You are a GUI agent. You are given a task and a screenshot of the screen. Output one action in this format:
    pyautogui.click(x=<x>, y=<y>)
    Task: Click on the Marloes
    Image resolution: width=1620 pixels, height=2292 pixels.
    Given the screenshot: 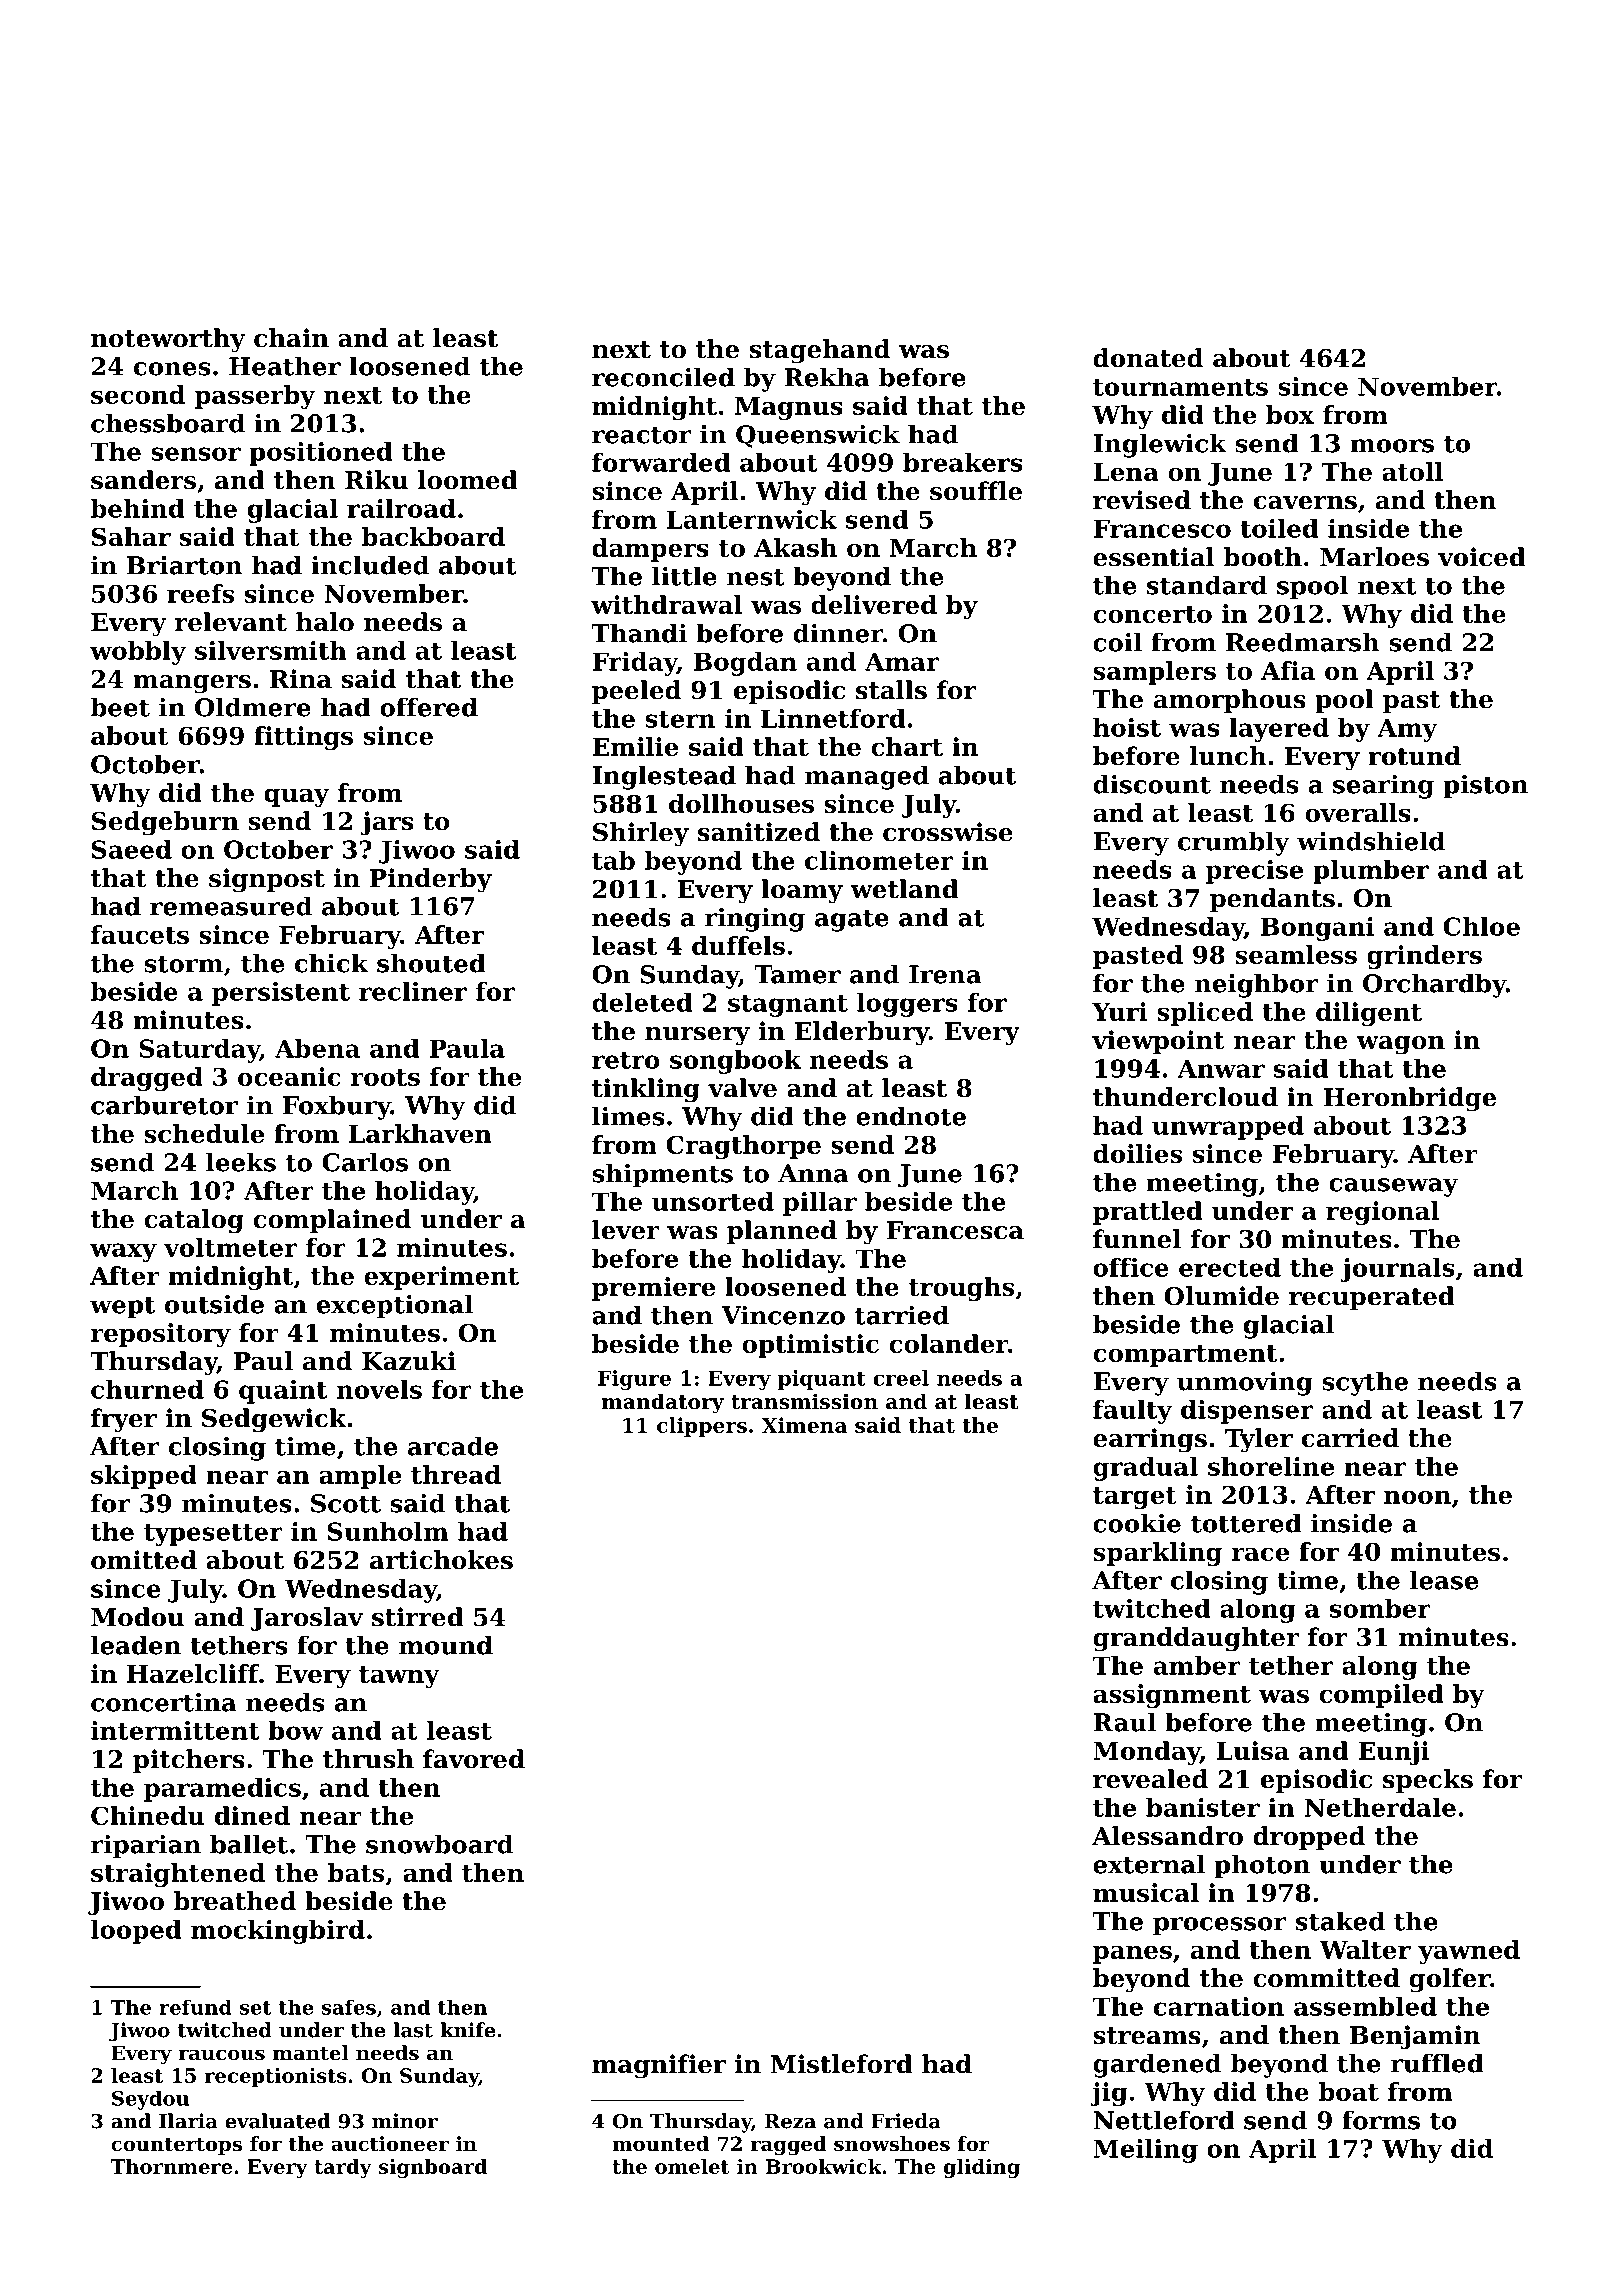 What is the action you would take?
    pyautogui.click(x=1374, y=557)
